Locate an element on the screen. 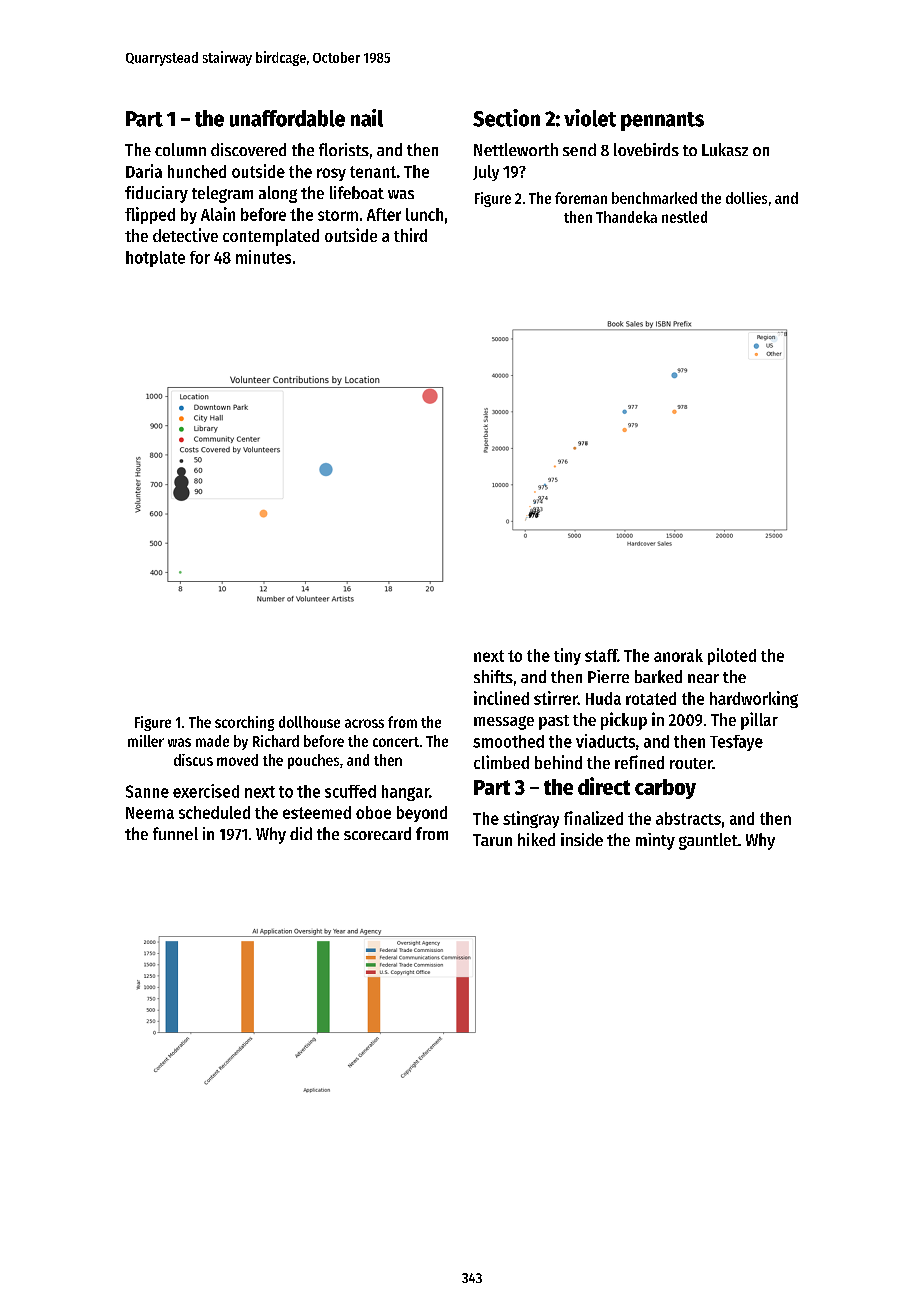 This screenshot has height=1314, width=924. anorak is located at coordinates (678, 655).
